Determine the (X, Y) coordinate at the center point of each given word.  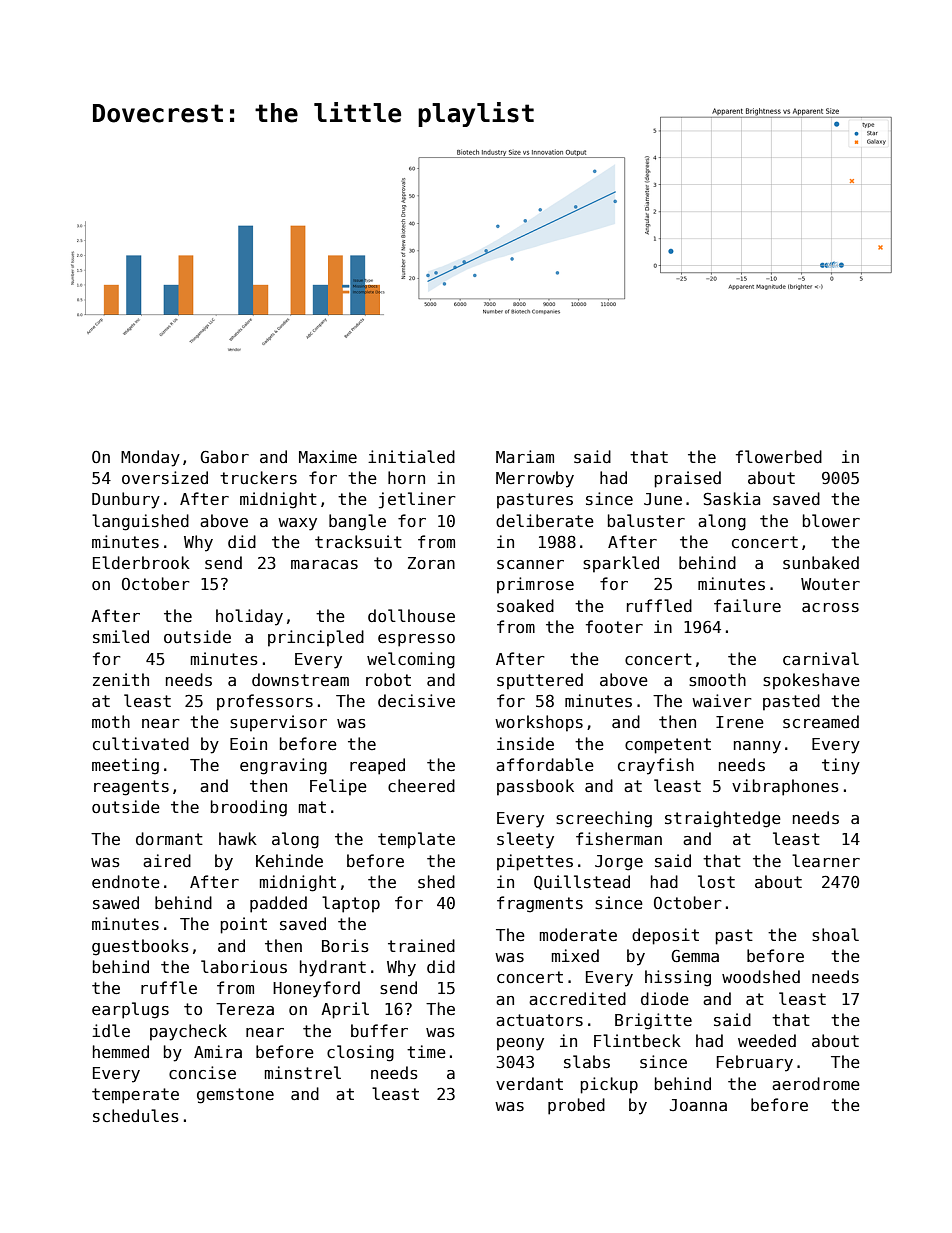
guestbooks (140, 947)
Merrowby (535, 479)
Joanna (698, 1105)
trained (421, 945)
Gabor (224, 456)
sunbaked (821, 563)
